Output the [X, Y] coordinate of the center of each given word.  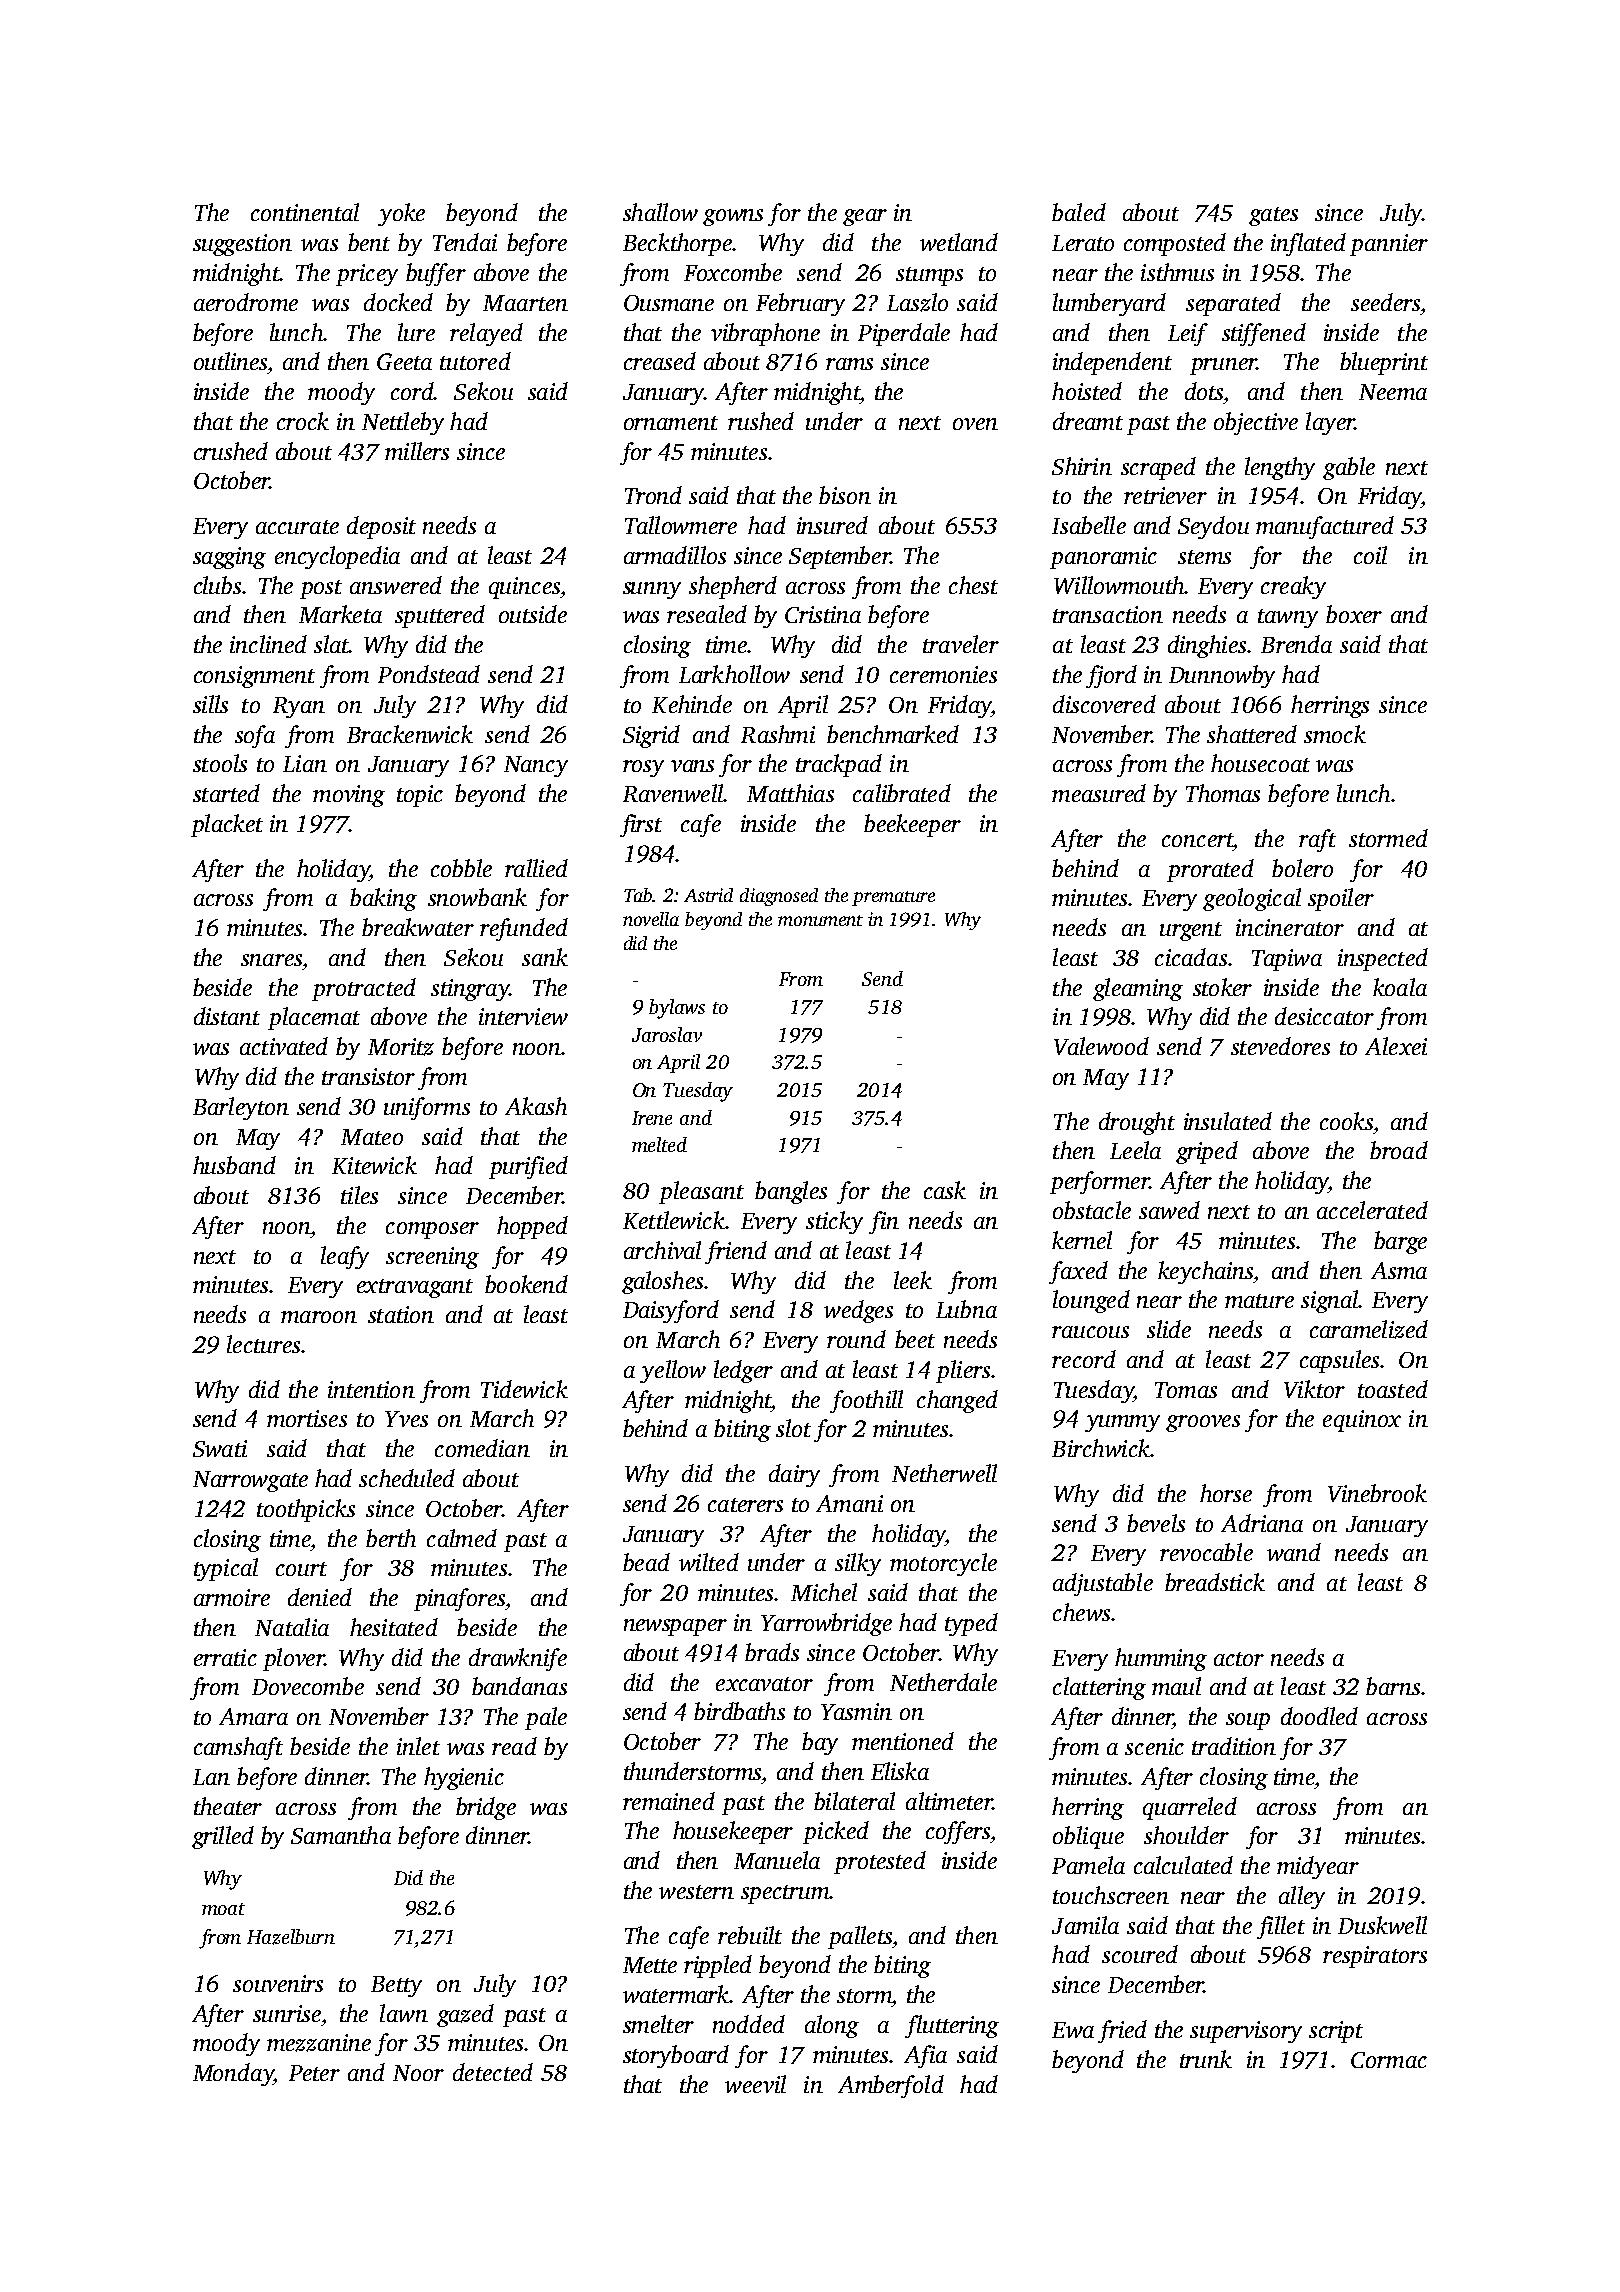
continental [305, 212]
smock [1335, 734]
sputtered [440, 616]
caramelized [1369, 1329]
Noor [418, 2073]
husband [234, 1165]
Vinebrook [1377, 1493]
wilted [709, 1562]
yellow [673, 1371]
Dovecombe [308, 1686]
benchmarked [893, 734]
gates [1273, 216]
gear [865, 217]
